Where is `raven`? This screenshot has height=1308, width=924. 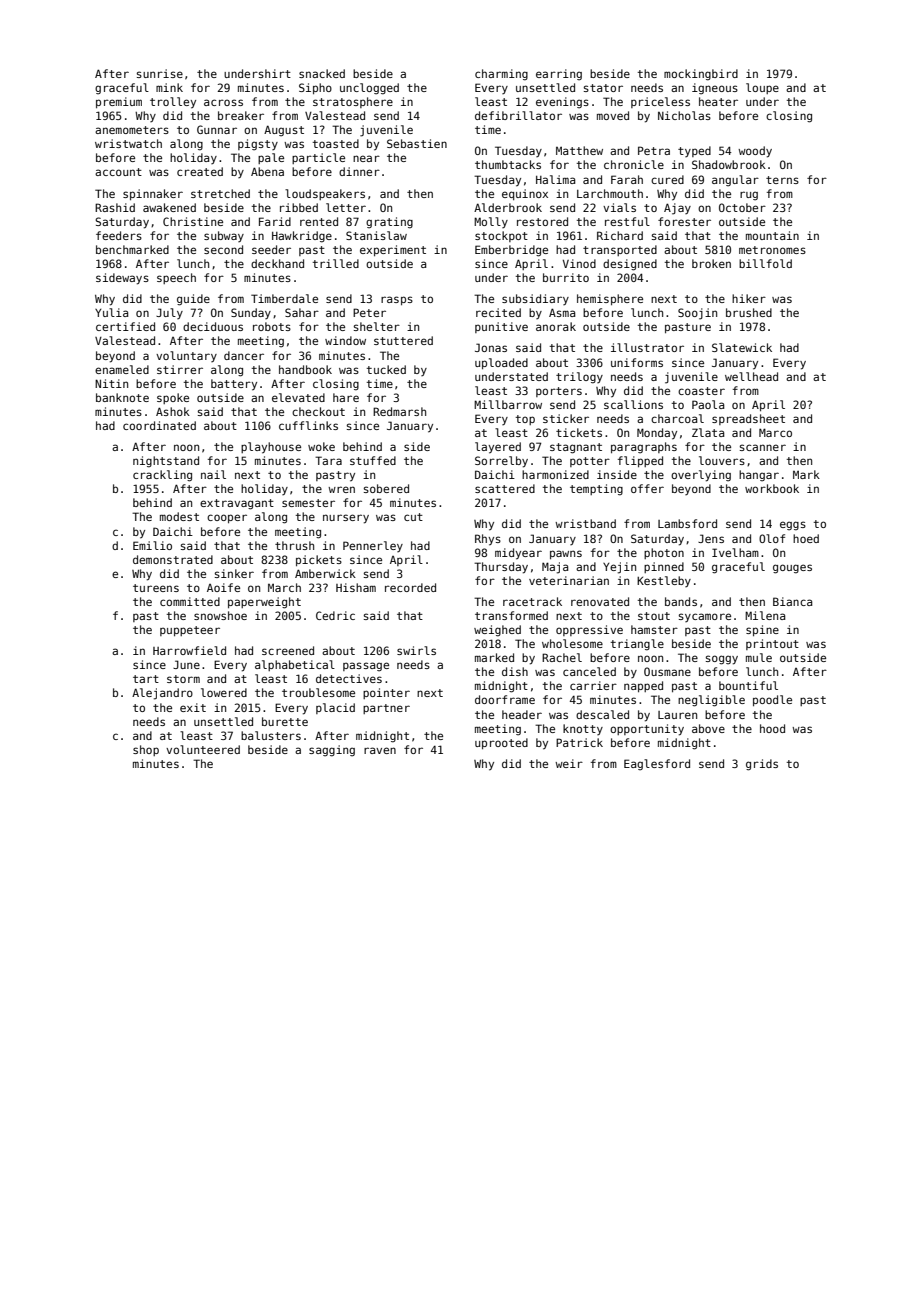
raven is located at coordinates (380, 750).
